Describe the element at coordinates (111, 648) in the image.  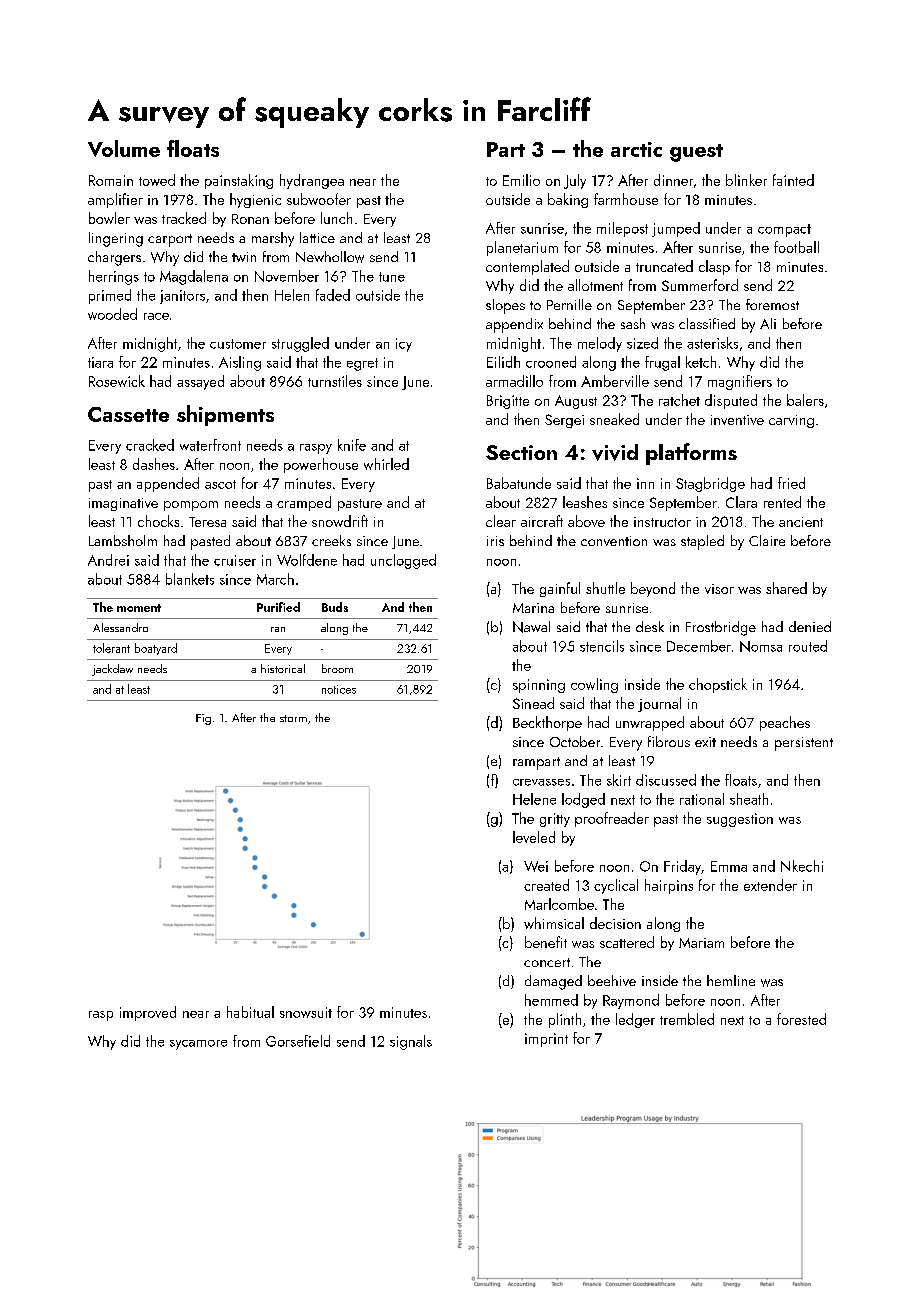
I see `tolerant` at that location.
